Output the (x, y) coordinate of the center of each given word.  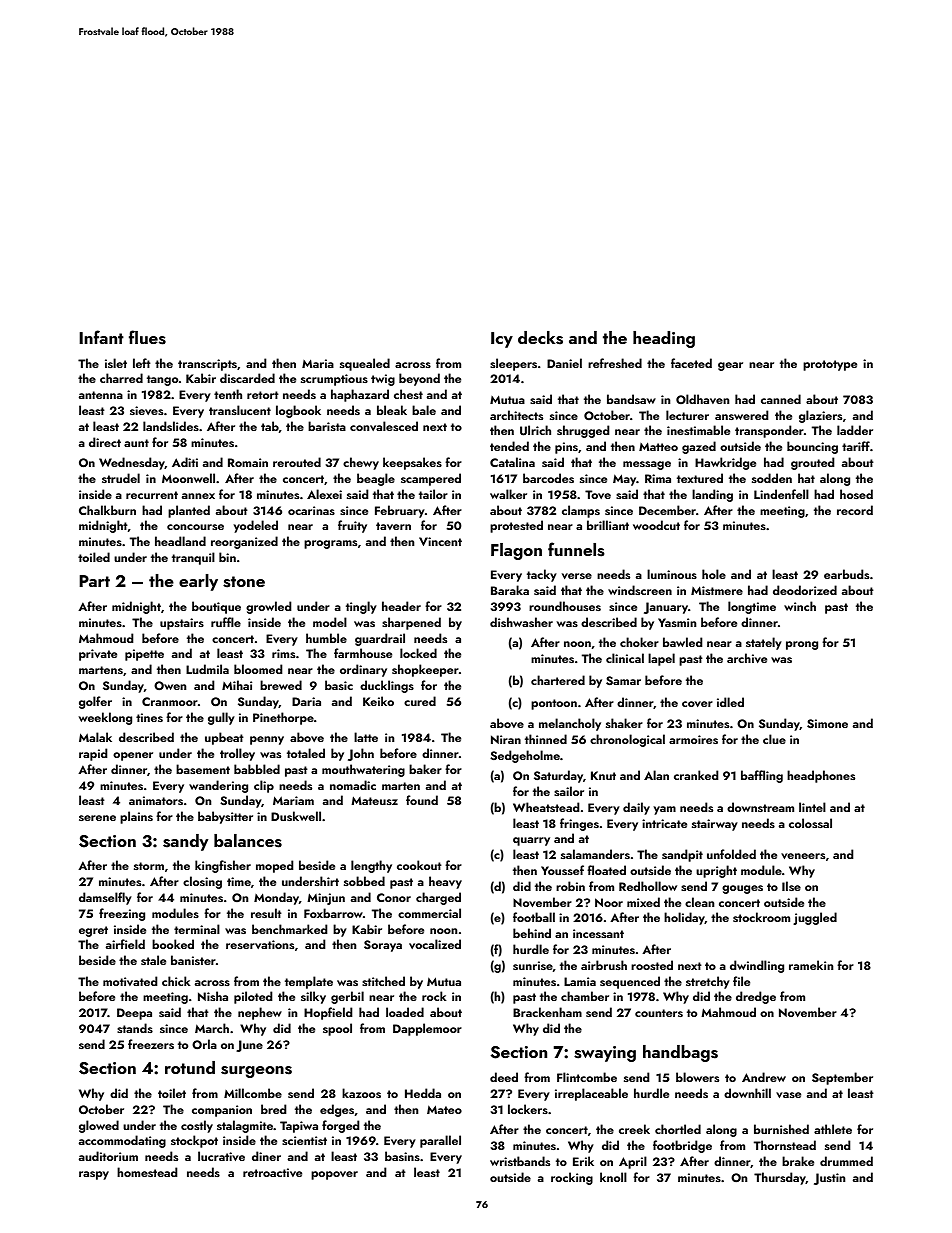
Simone (827, 723)
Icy (502, 340)
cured (420, 701)
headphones (821, 776)
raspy (94, 1175)
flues (147, 337)
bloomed (258, 669)
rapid (93, 754)
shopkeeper (425, 670)
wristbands (520, 1161)
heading (664, 339)
